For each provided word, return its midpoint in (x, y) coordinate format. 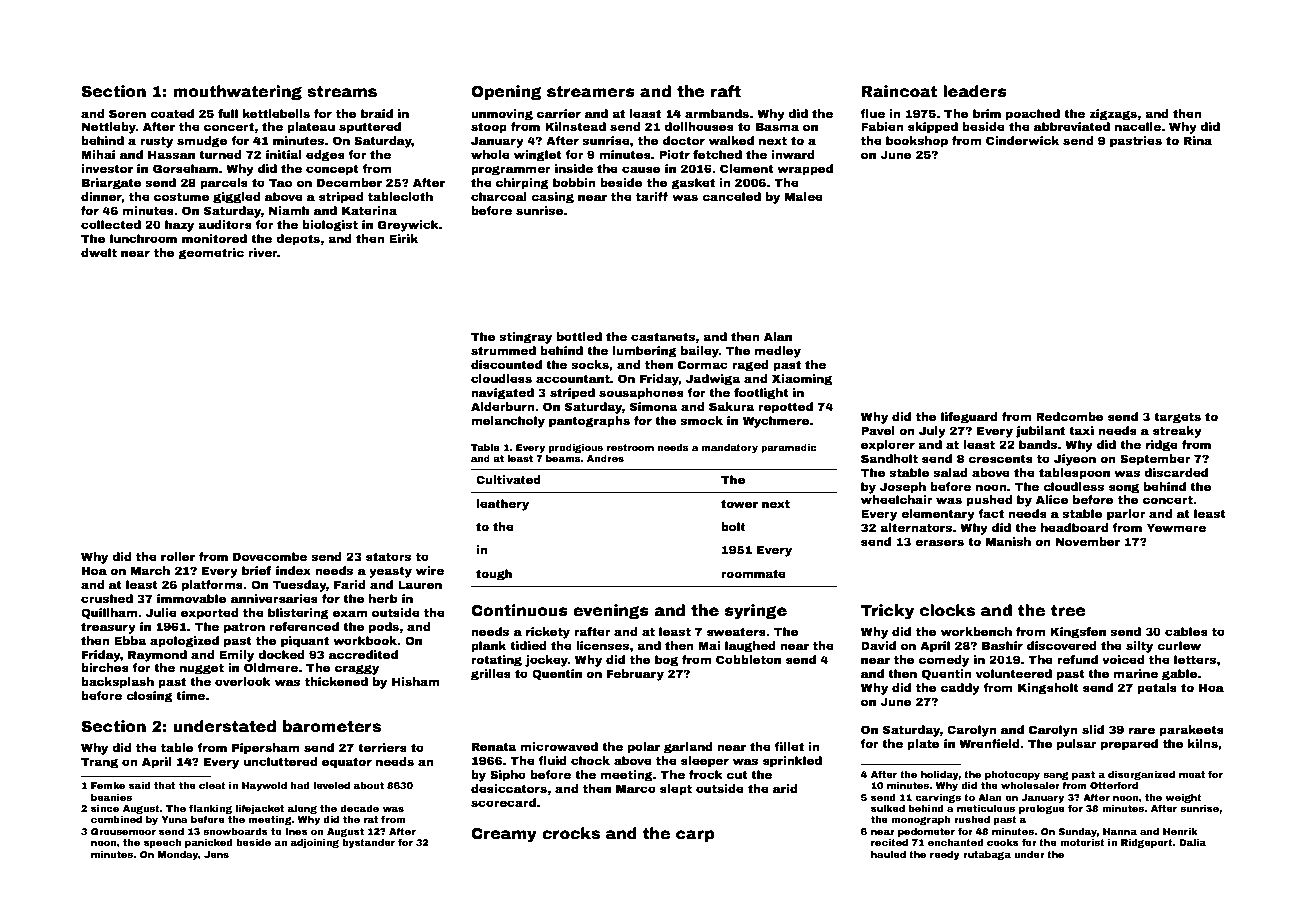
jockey (546, 661)
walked (731, 140)
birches (105, 667)
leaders (975, 91)
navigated (502, 394)
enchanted (956, 842)
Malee (804, 196)
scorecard (503, 802)
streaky (1177, 432)
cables (1186, 631)
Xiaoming (802, 380)
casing (552, 198)
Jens (216, 854)
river (262, 252)
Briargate (111, 184)
